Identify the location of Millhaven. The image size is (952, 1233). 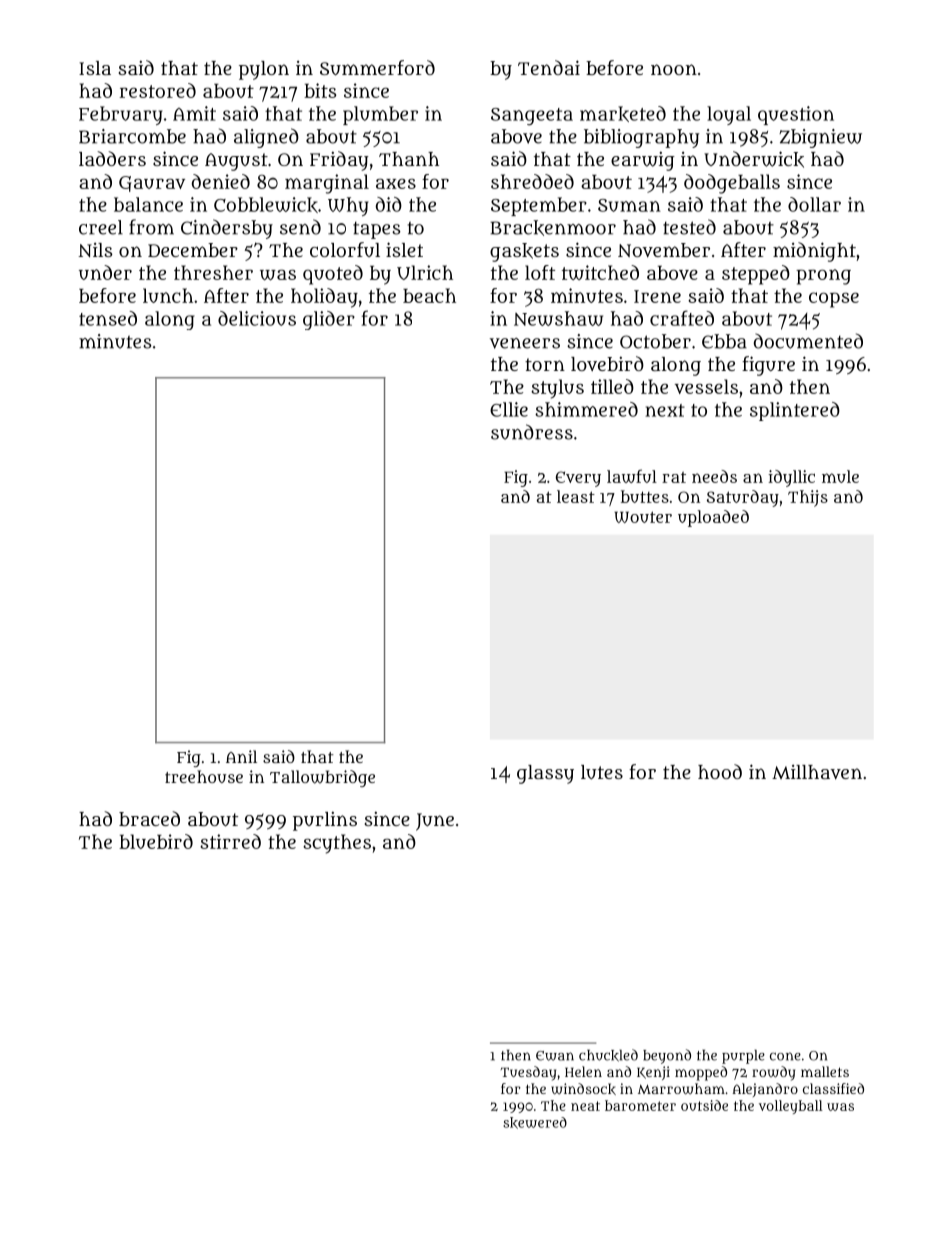
(817, 772).
